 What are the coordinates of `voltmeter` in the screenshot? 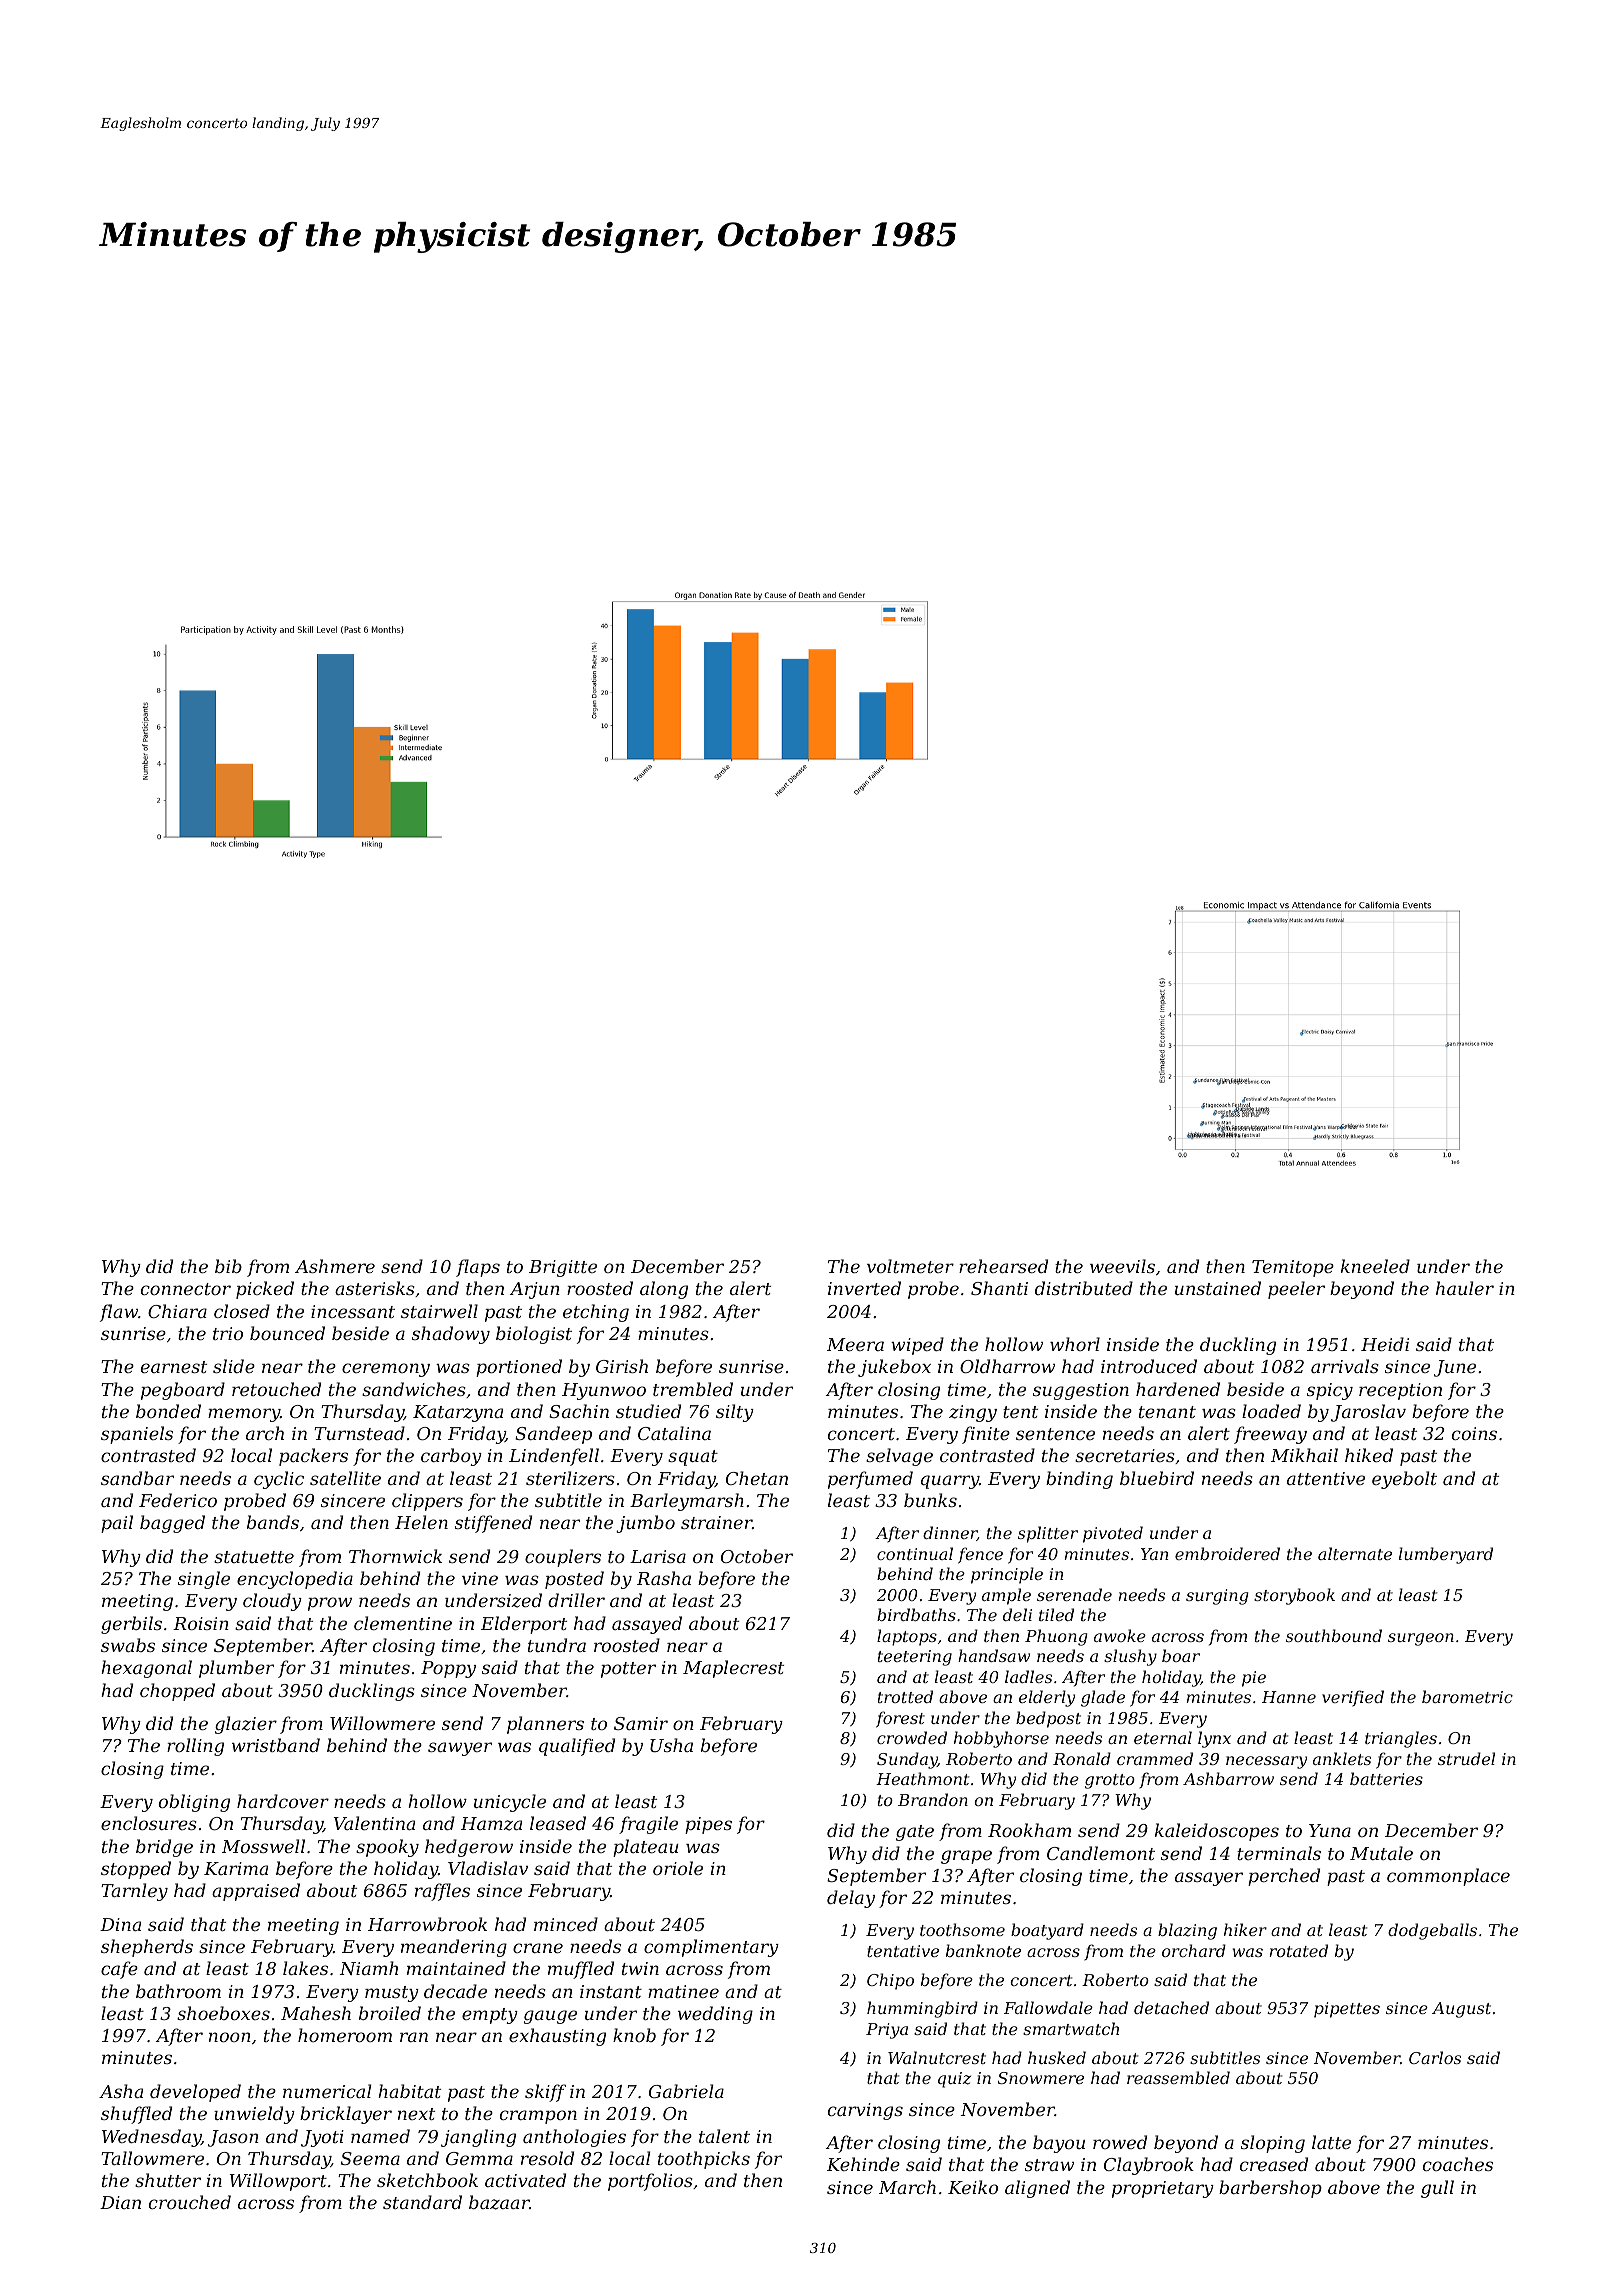 It's located at (910, 1266).
